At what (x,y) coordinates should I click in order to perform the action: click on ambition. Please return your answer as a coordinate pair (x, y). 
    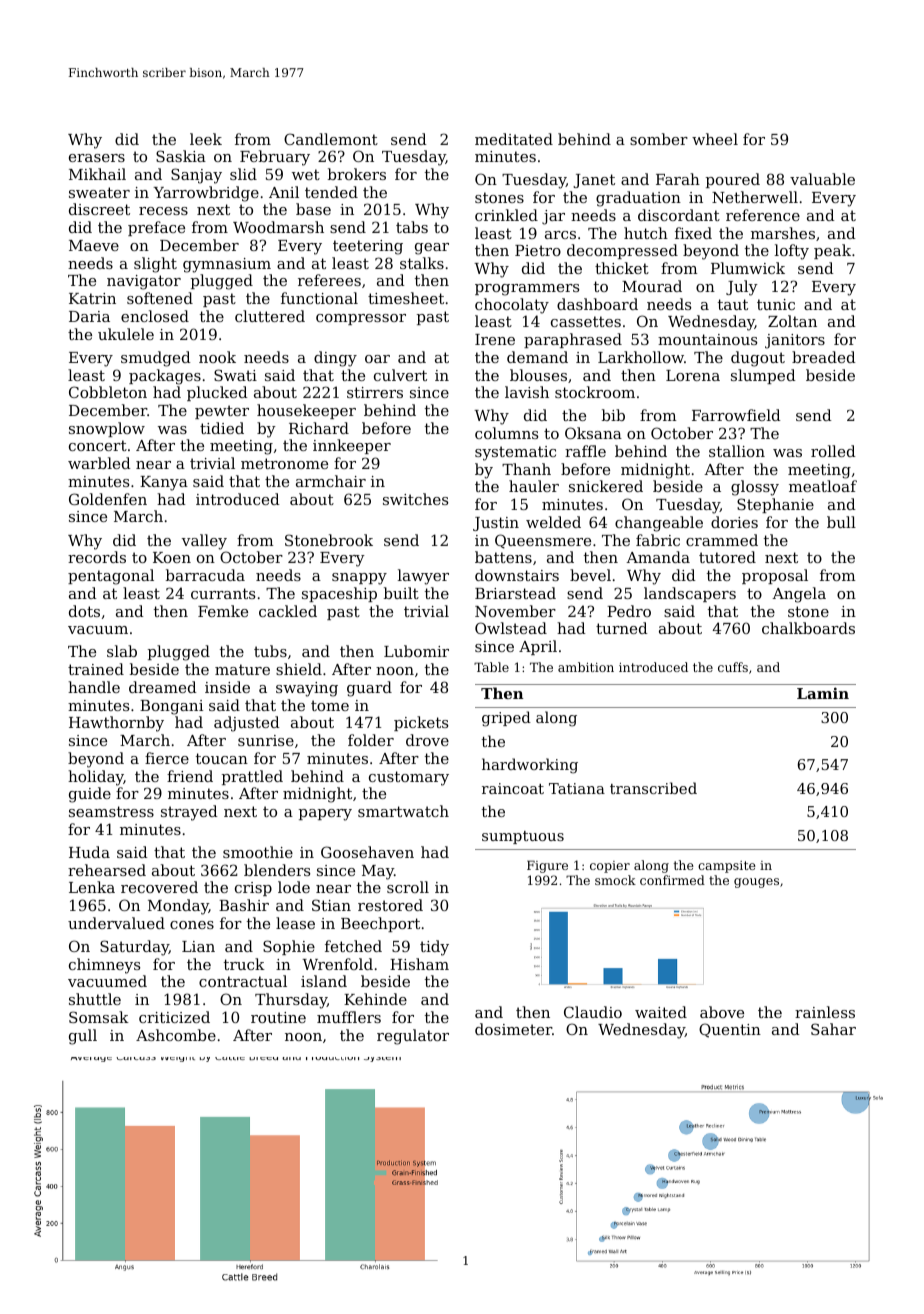
    Looking at the image, I should click on (586, 667).
